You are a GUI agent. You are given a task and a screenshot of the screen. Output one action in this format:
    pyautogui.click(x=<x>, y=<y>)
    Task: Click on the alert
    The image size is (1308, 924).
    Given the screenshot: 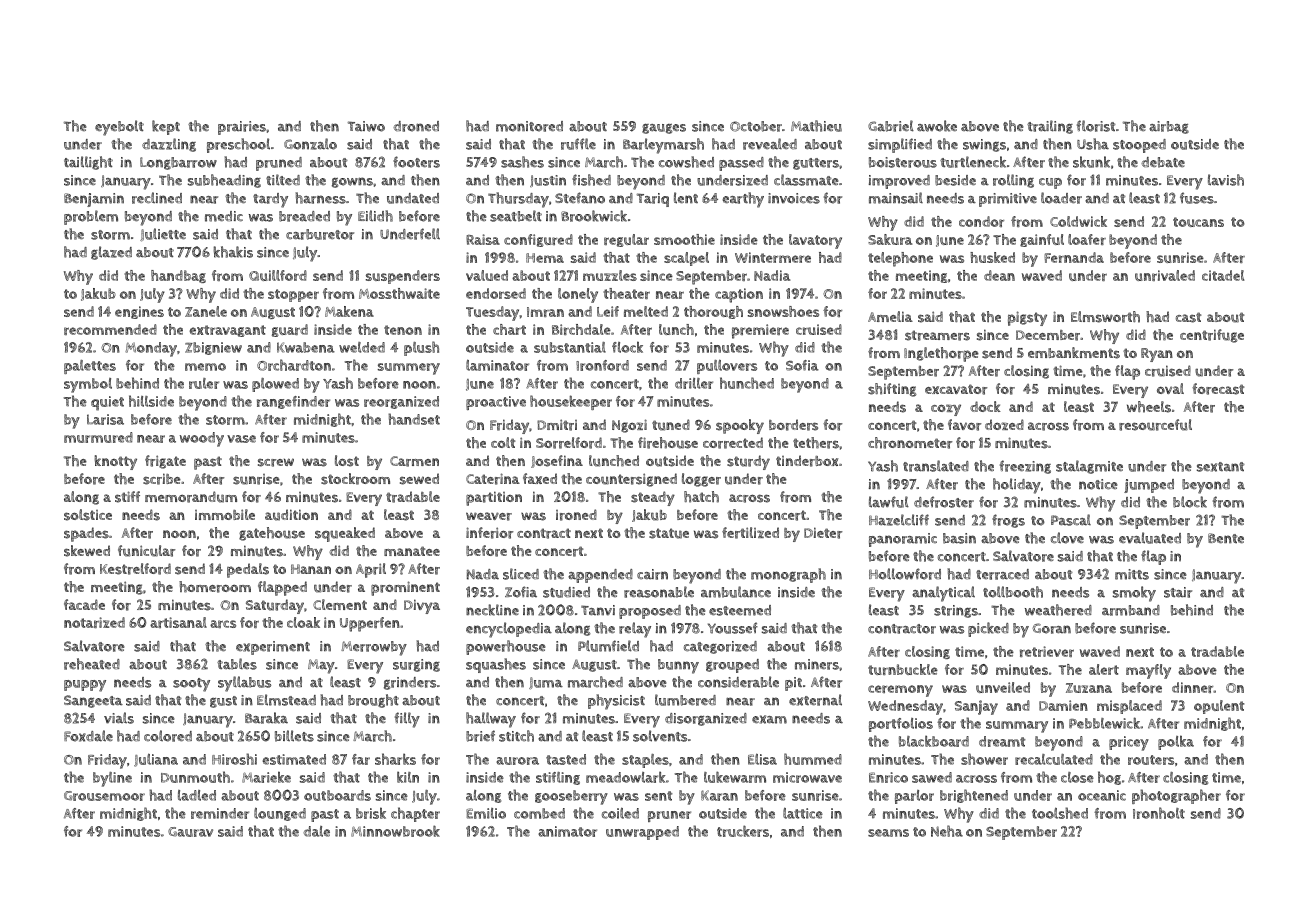 What is the action you would take?
    pyautogui.click(x=1104, y=669)
